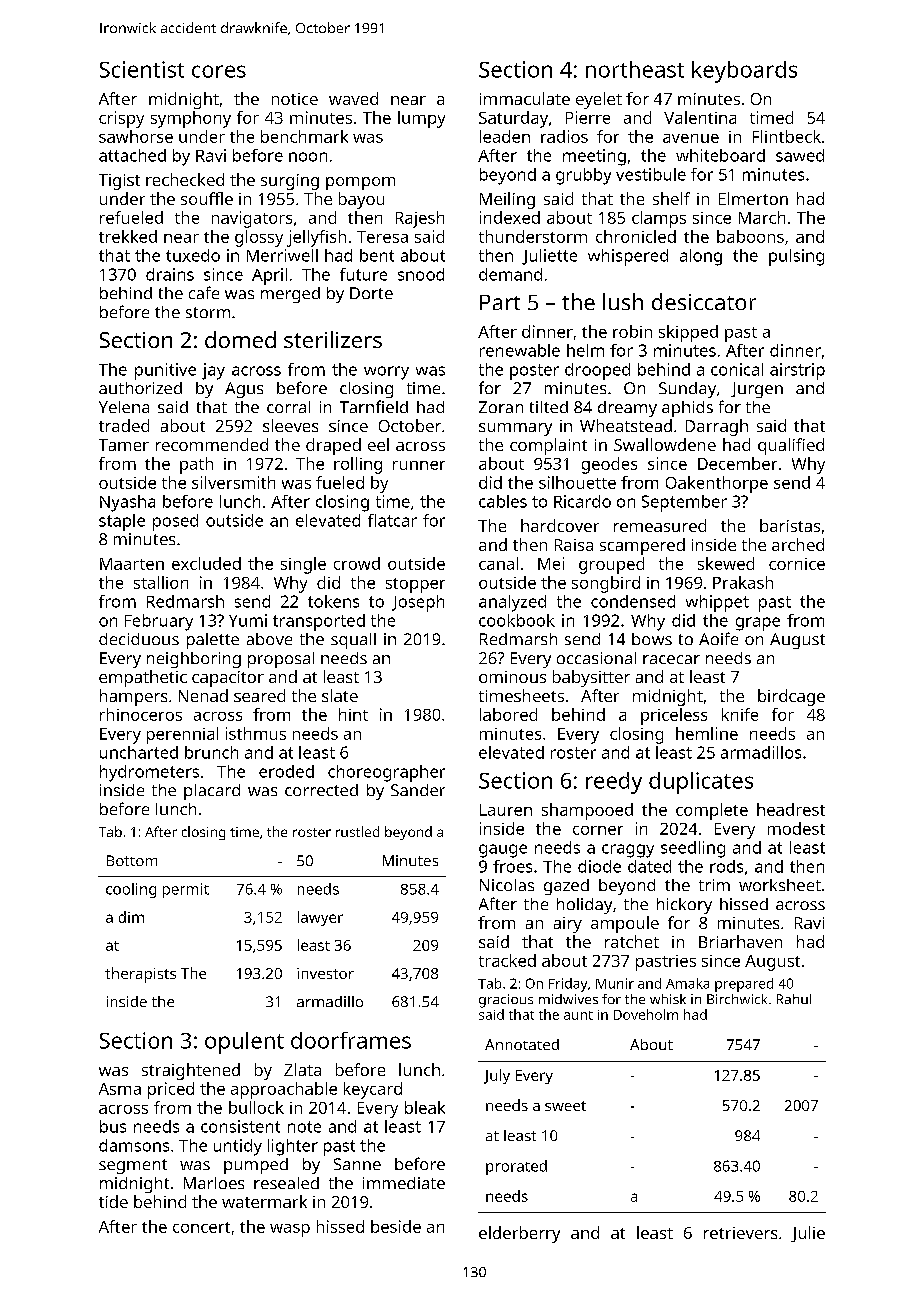  Describe the element at coordinates (142, 69) in the screenshot. I see `Scientist` at that location.
